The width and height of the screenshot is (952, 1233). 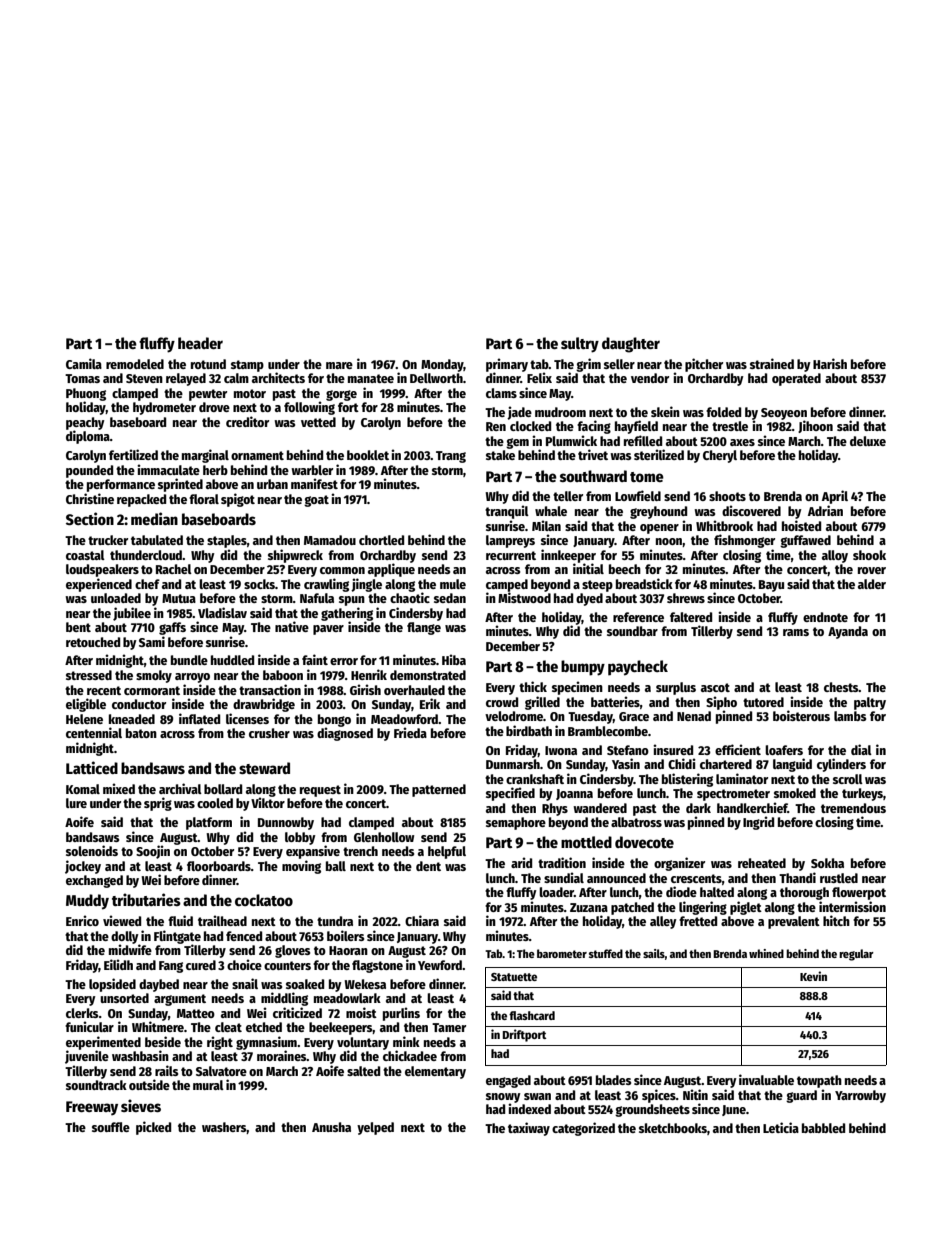 What do you see at coordinates (524, 597) in the screenshot?
I see `Mistwood` at bounding box center [524, 597].
